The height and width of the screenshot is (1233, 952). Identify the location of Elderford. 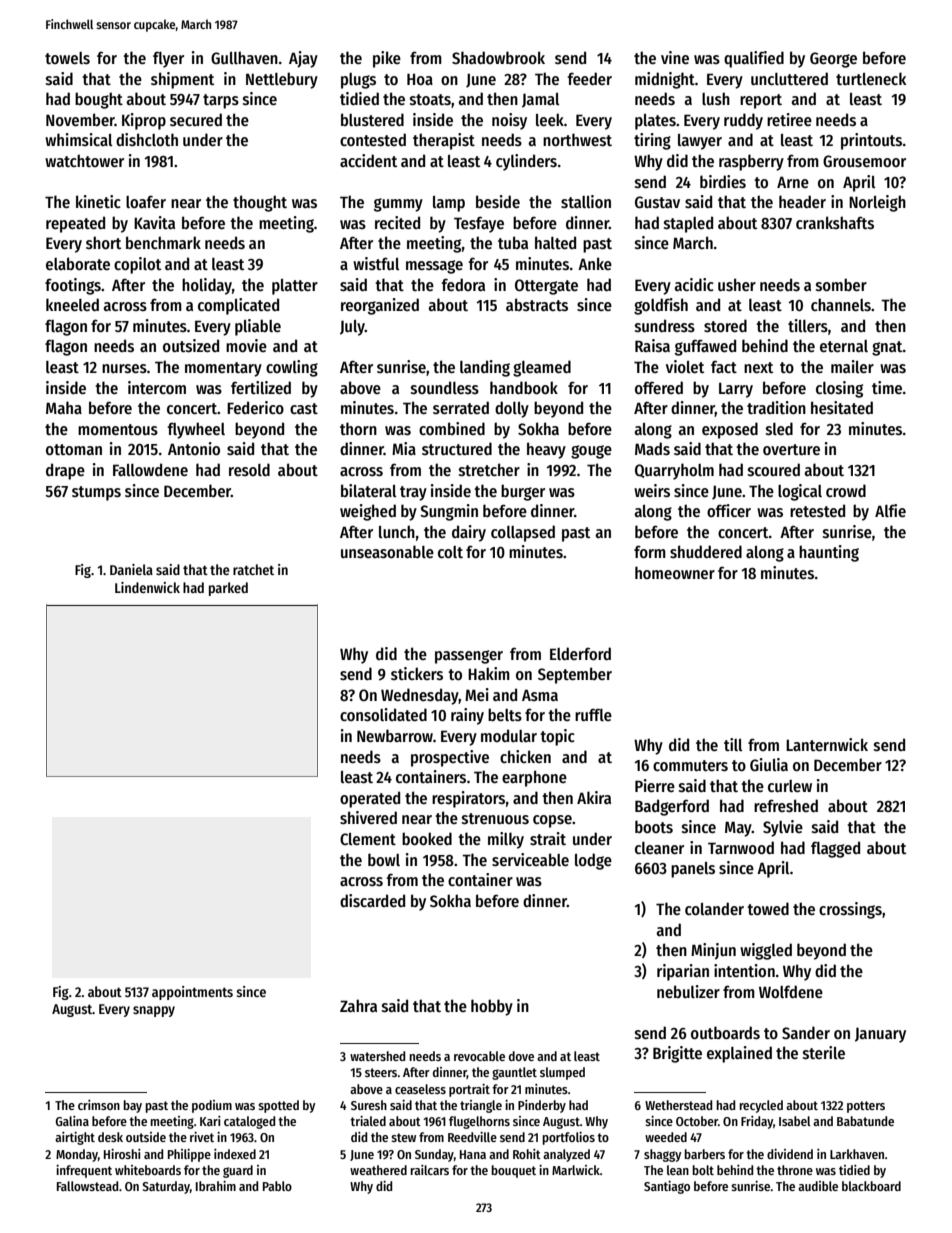
(580, 653).
